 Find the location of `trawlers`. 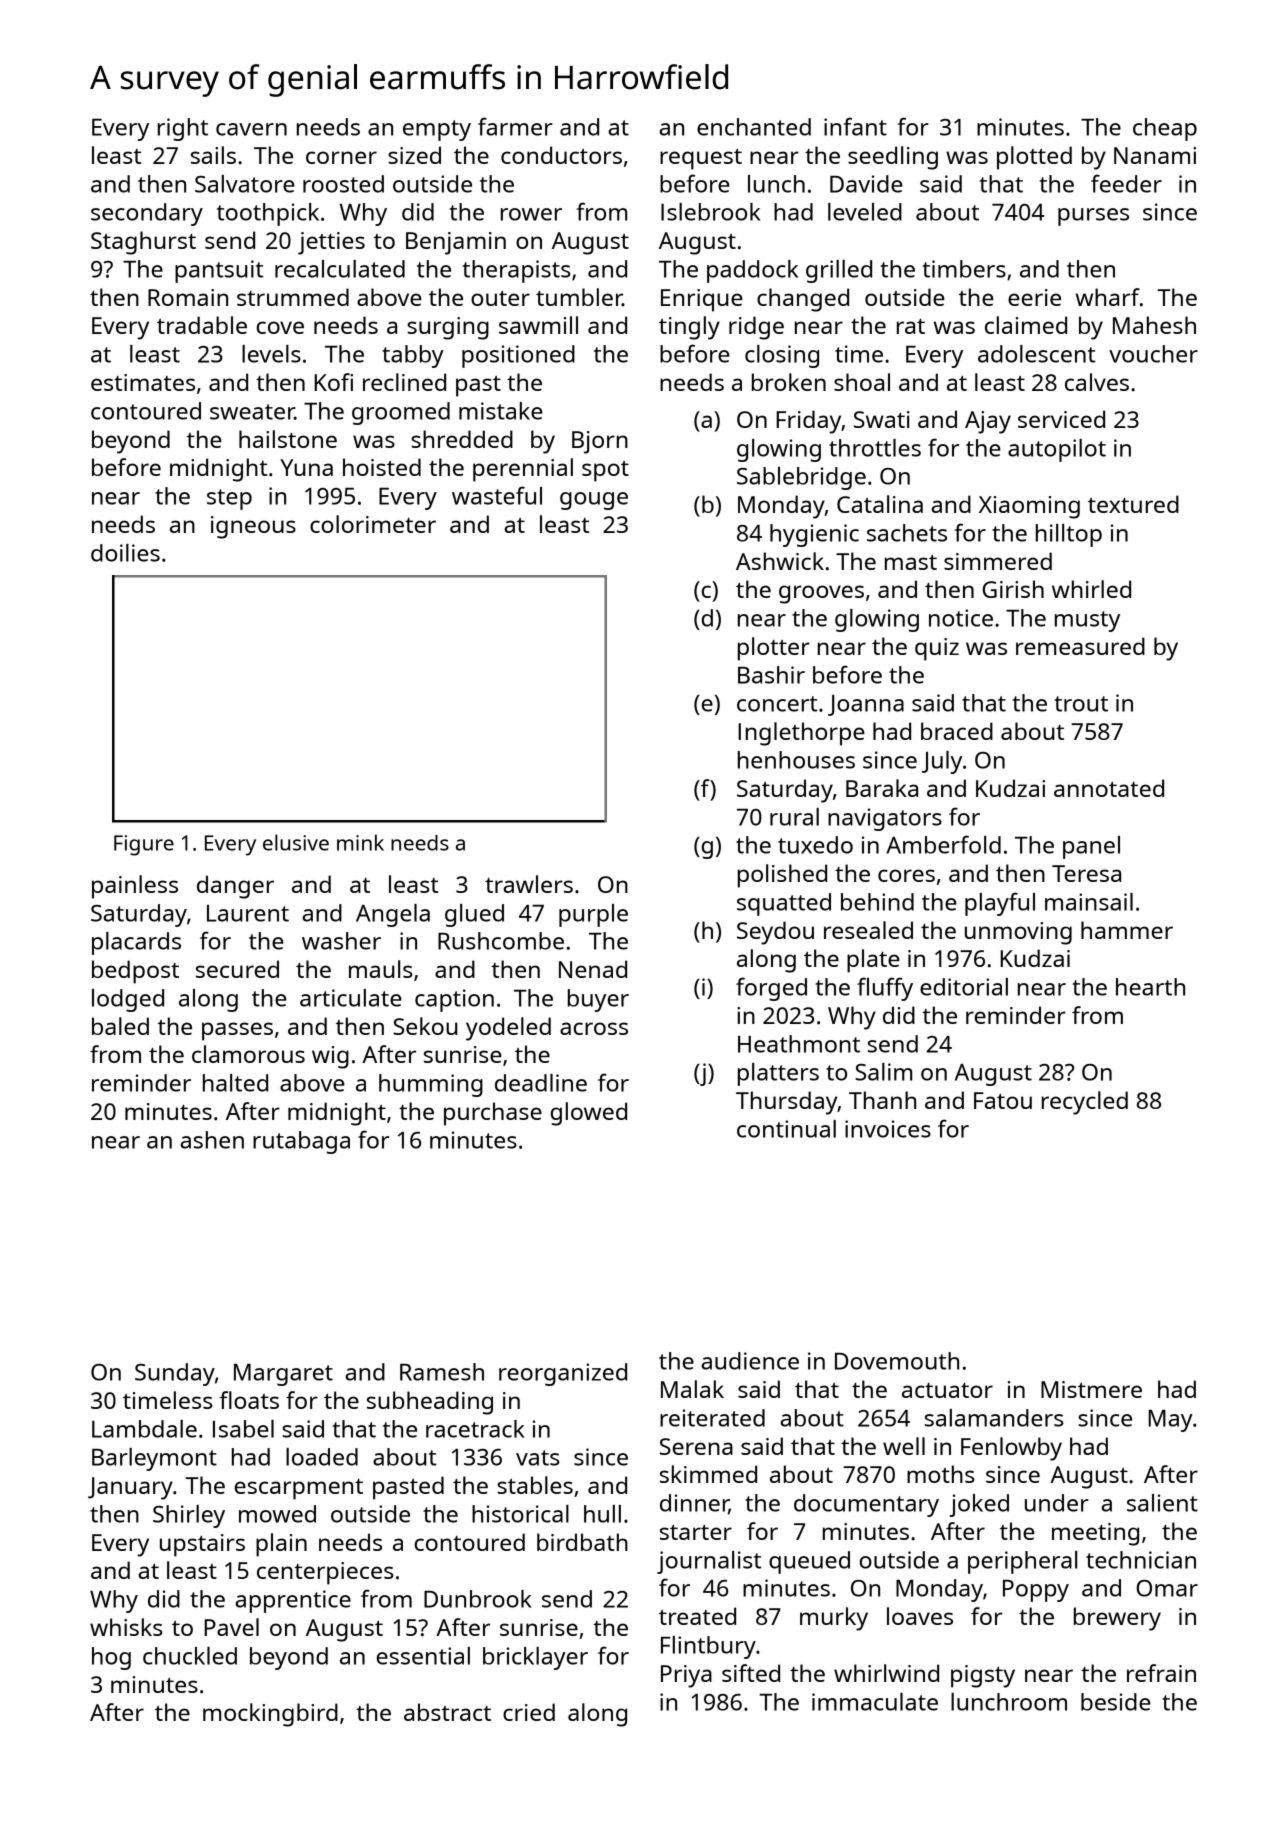

trawlers is located at coordinates (529, 884).
